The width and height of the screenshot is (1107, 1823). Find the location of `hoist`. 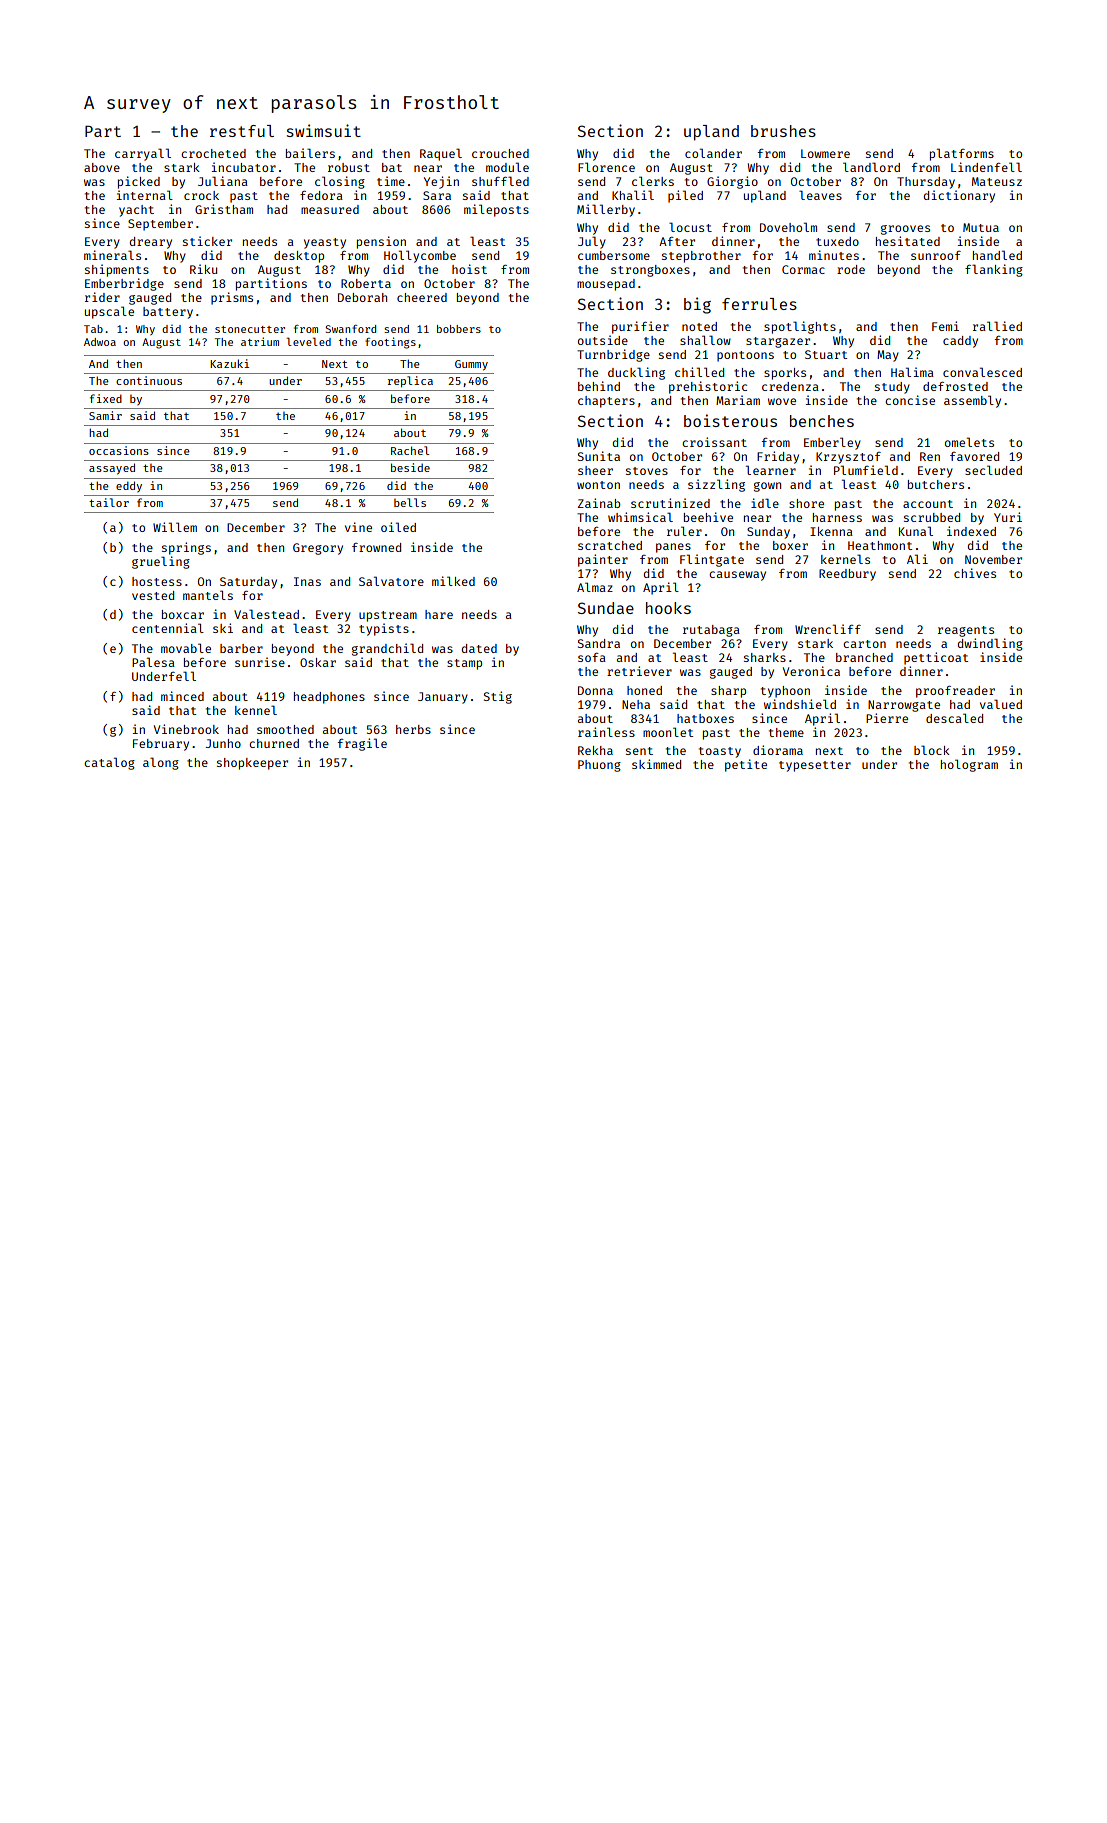

hoist is located at coordinates (469, 269).
